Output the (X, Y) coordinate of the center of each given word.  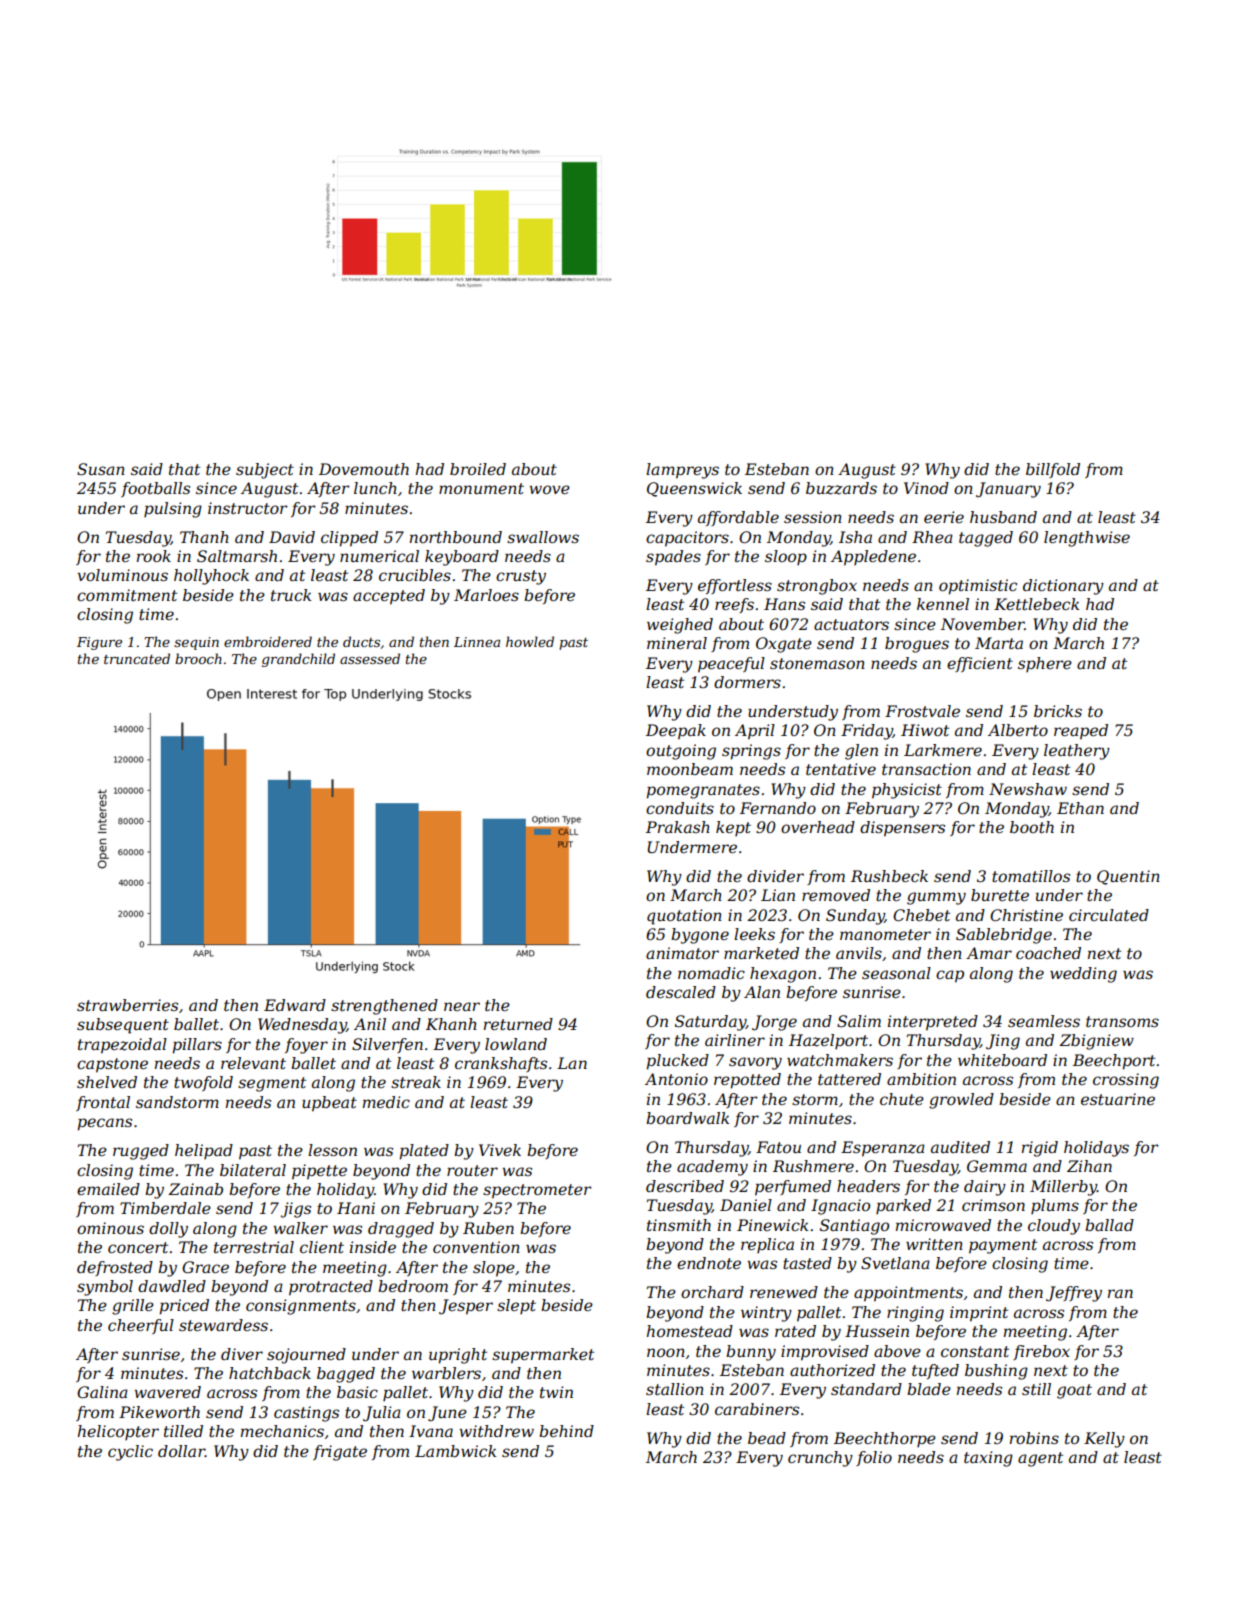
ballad (1109, 1225)
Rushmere (813, 1166)
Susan (101, 469)
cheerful (141, 1326)
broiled (478, 469)
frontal (103, 1103)
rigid (1040, 1149)
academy (712, 1168)
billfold (1053, 470)
